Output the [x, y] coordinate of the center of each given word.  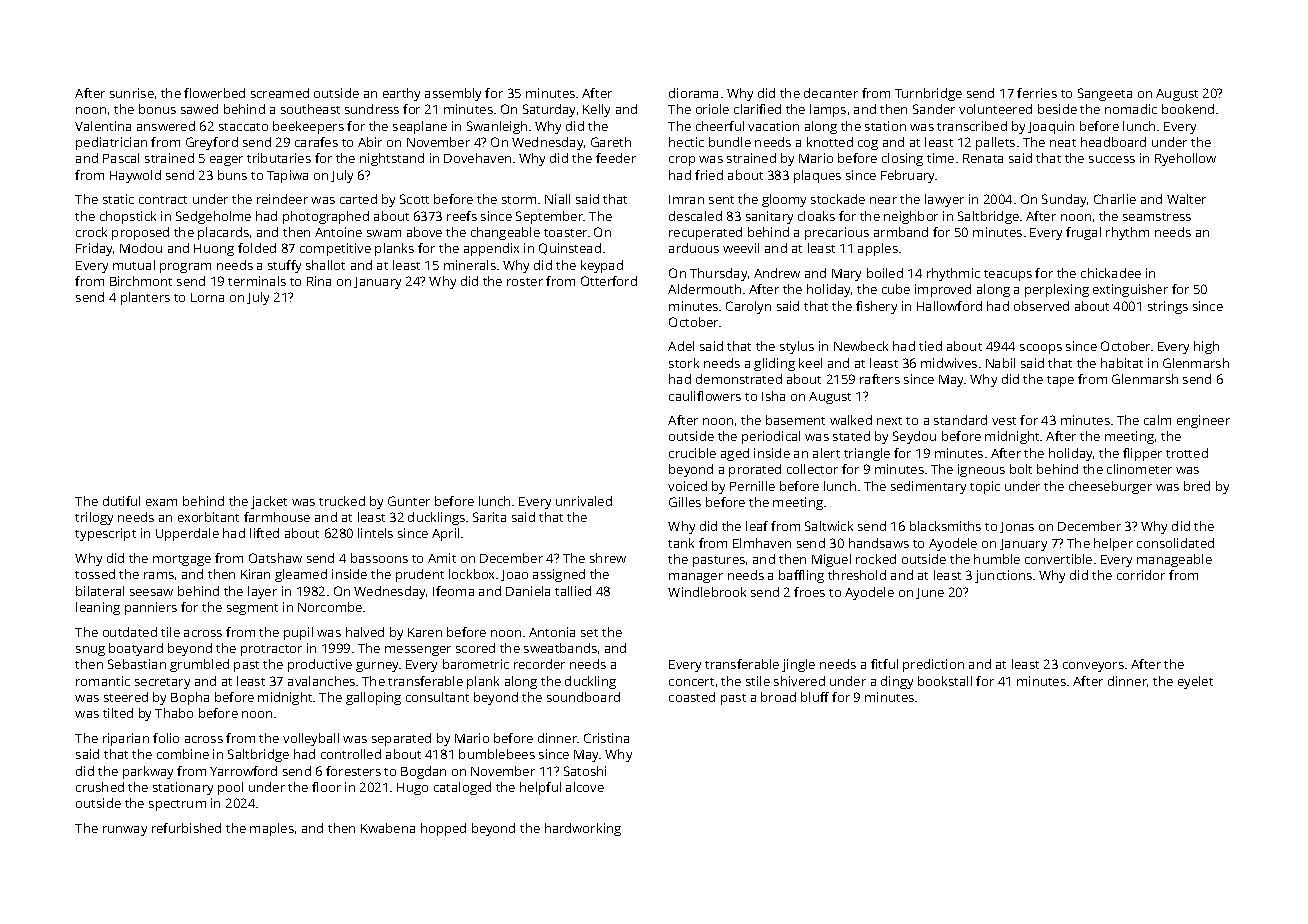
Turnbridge [928, 94]
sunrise [132, 93]
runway [125, 831]
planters [145, 298]
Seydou [914, 437]
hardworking [583, 829]
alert [826, 453]
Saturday [549, 110]
